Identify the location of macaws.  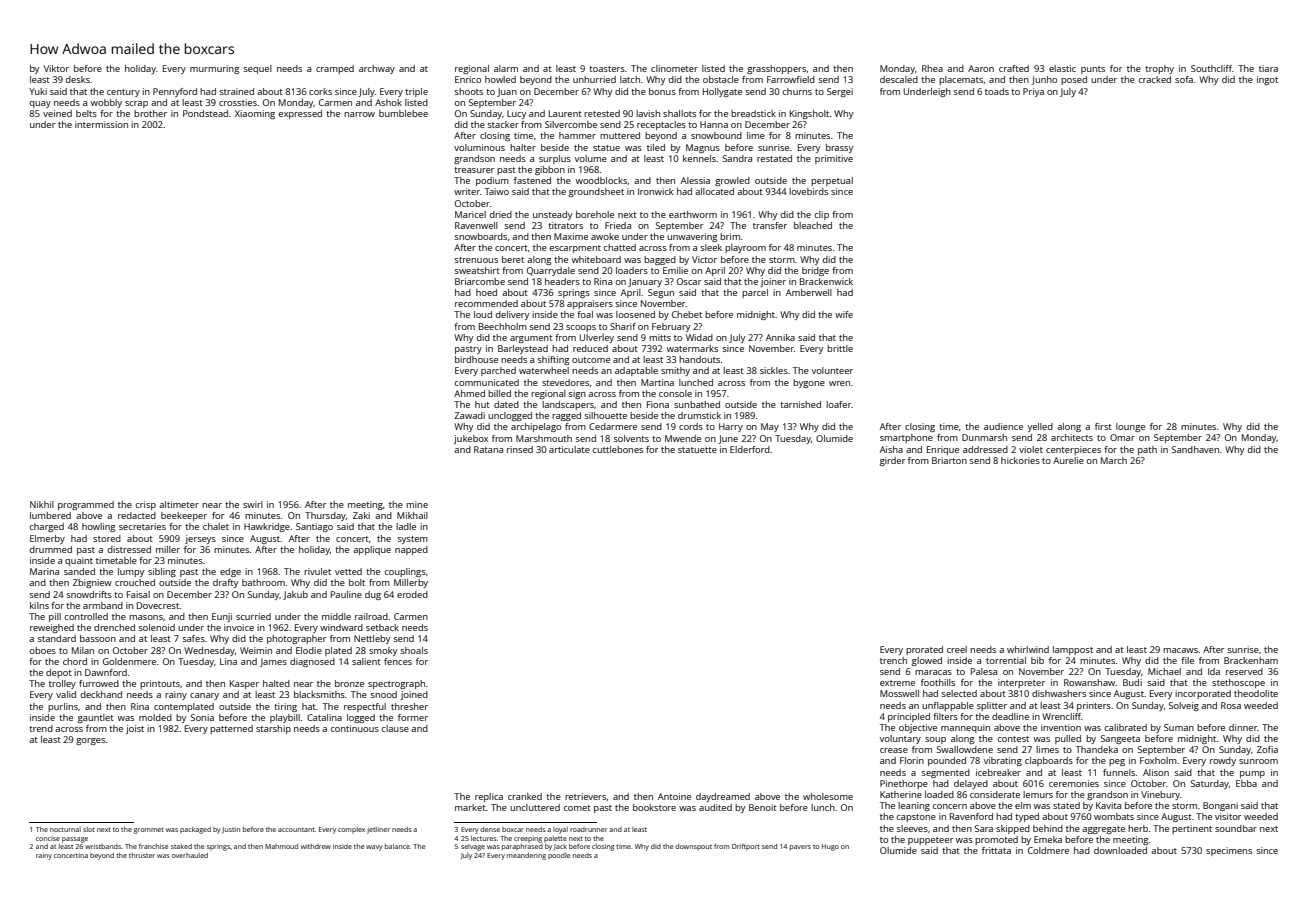
(1180, 650).
